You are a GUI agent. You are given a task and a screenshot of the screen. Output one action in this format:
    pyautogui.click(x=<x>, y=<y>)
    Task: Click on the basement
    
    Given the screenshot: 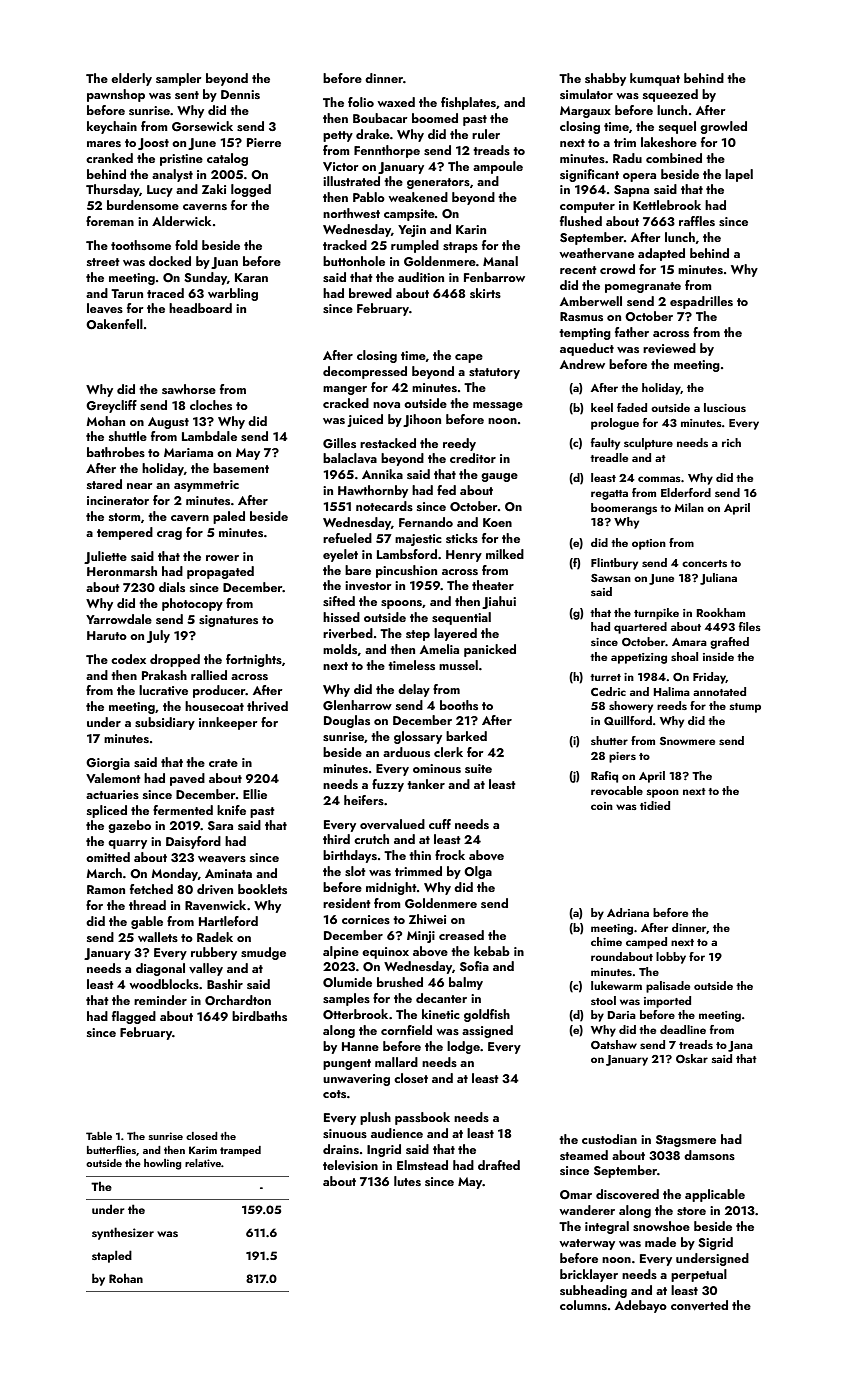 What is the action you would take?
    pyautogui.click(x=241, y=468)
